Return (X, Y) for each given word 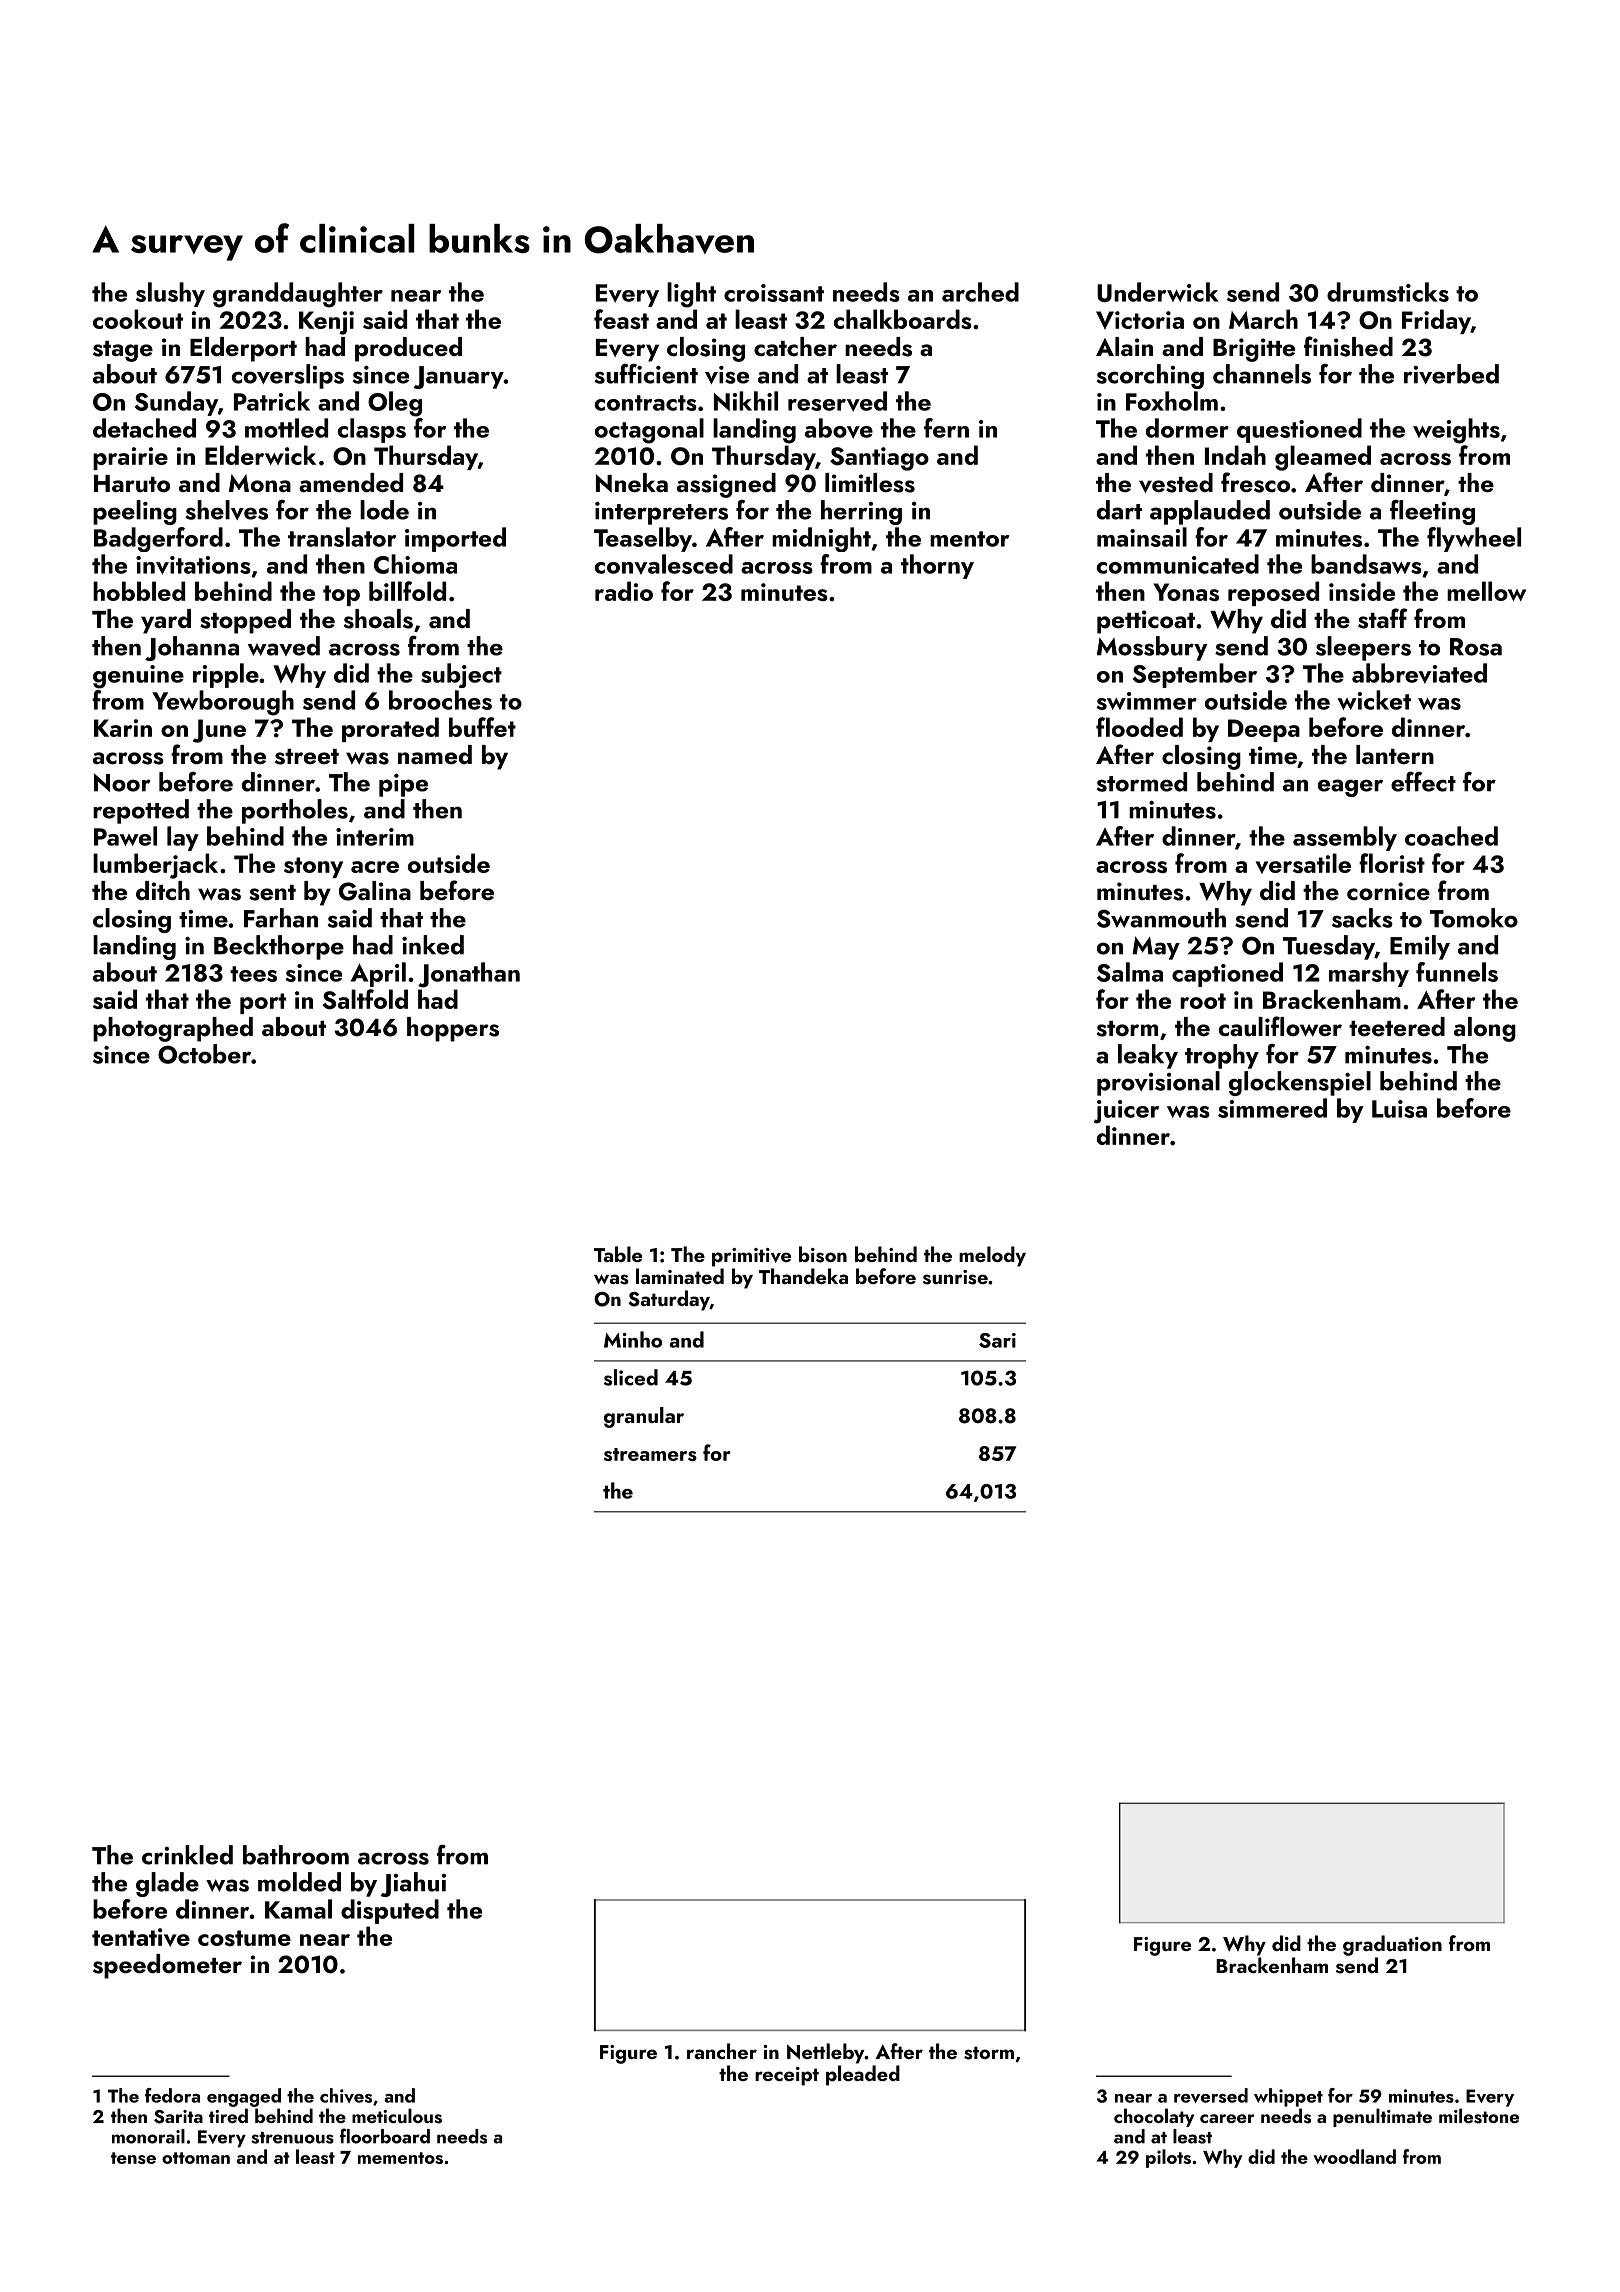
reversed (1211, 2095)
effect (1423, 782)
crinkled (187, 1855)
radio (624, 591)
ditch (163, 890)
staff (1382, 618)
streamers (650, 1454)
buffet (482, 727)
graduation (1392, 1945)
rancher (722, 2051)
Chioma (415, 564)
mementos (400, 2158)
